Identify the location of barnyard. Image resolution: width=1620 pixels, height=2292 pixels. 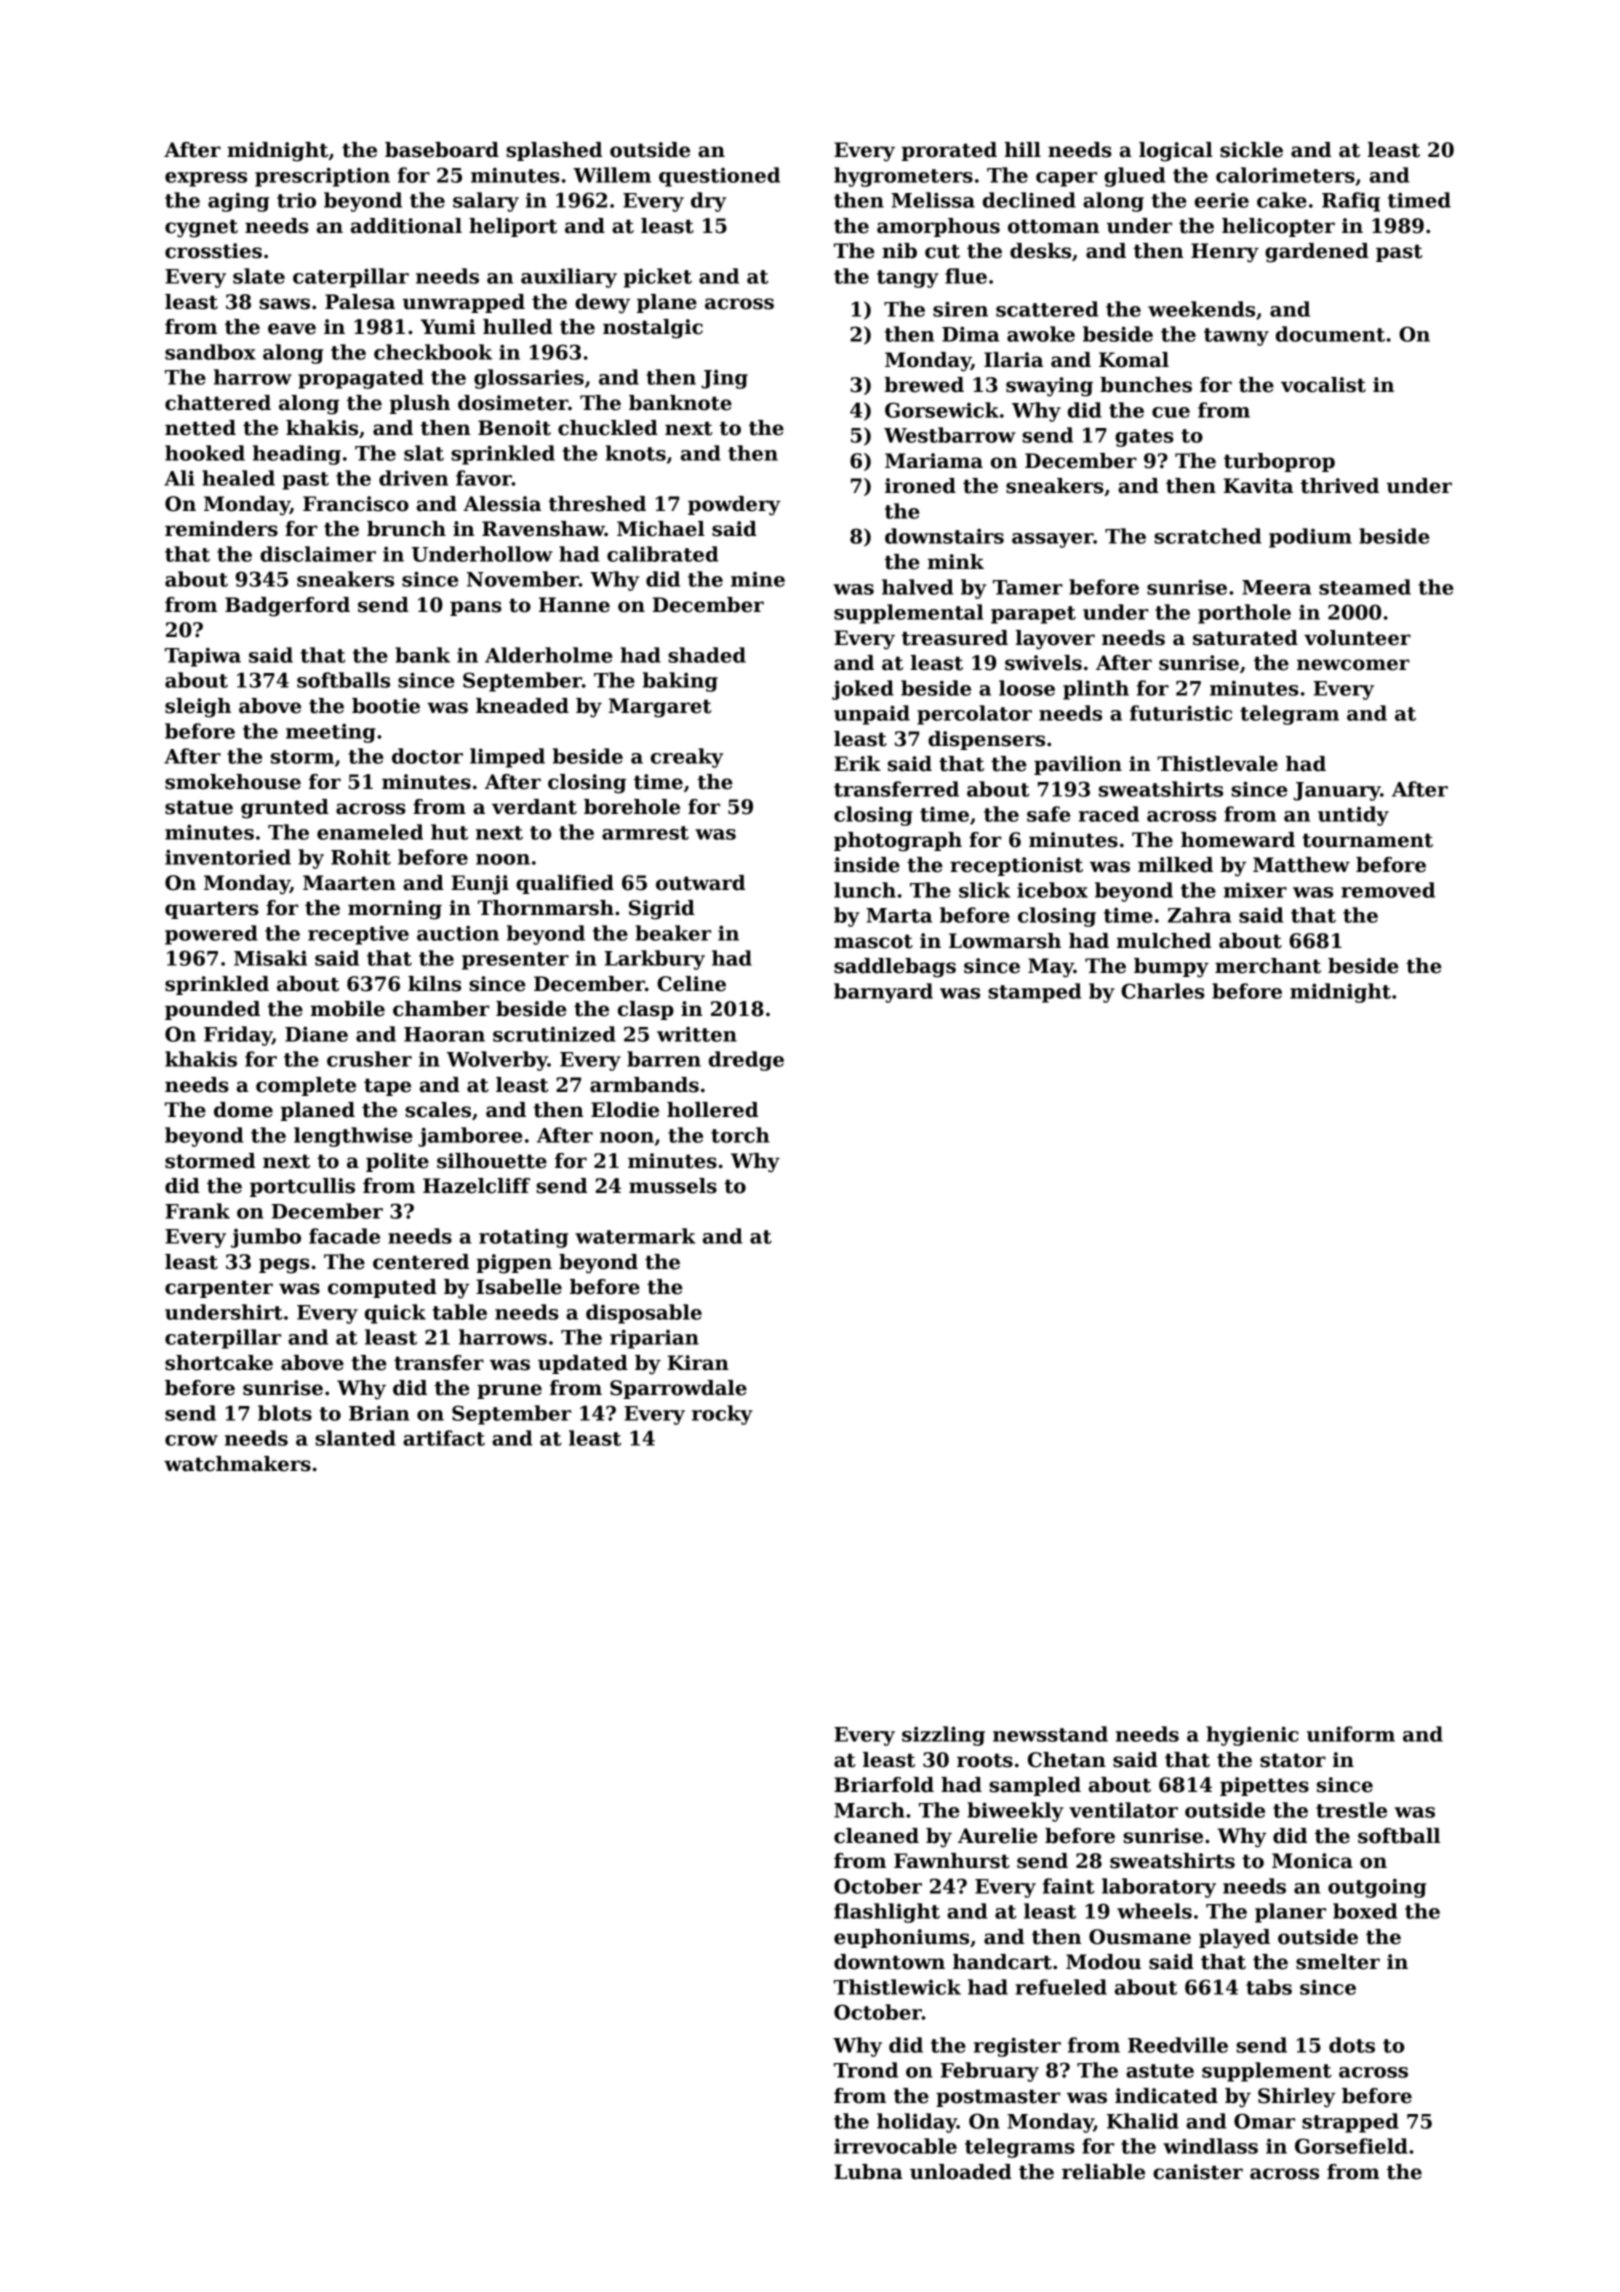
(883, 993).
